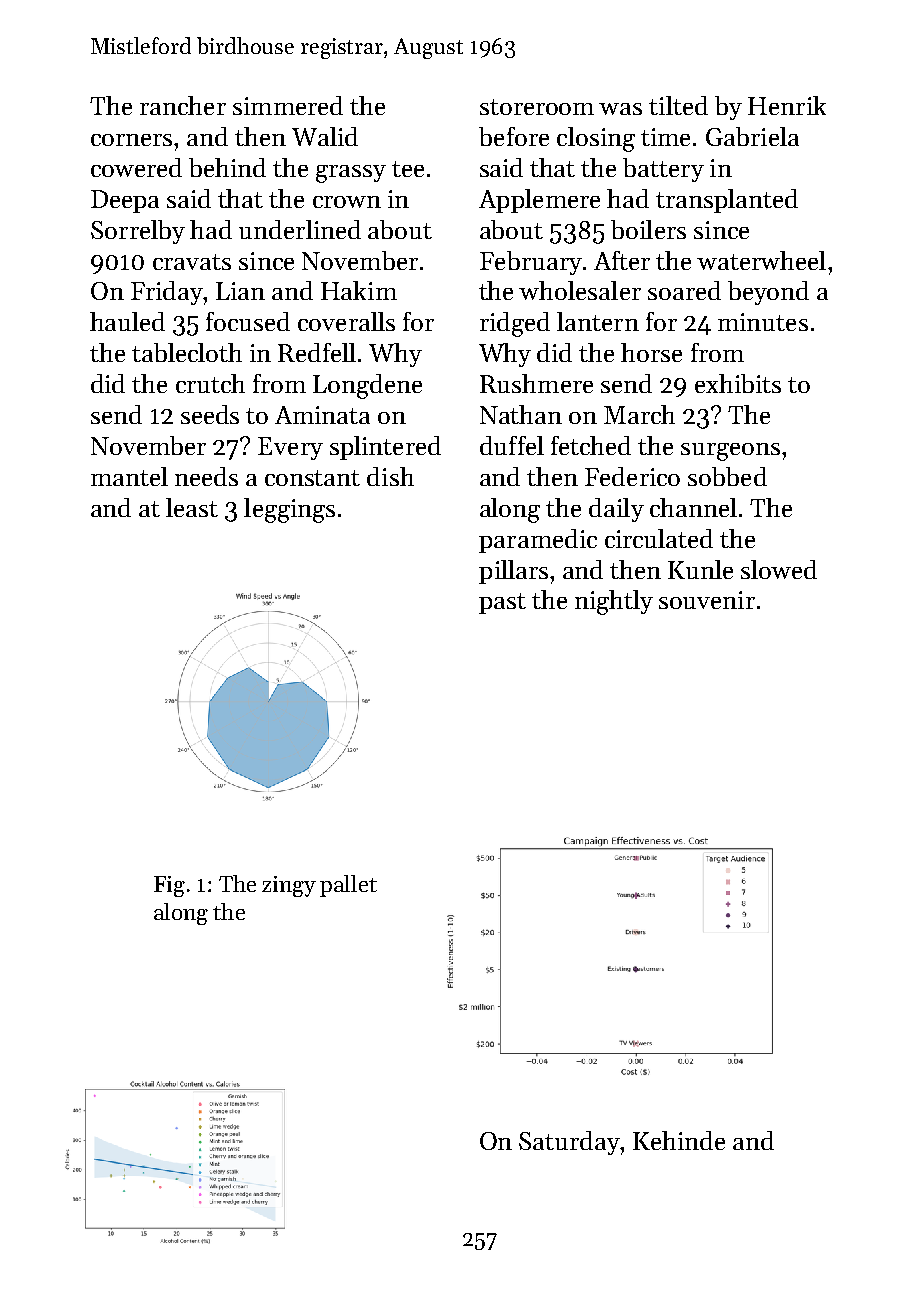 The width and height of the screenshot is (924, 1311). I want to click on transplanted, so click(727, 201).
